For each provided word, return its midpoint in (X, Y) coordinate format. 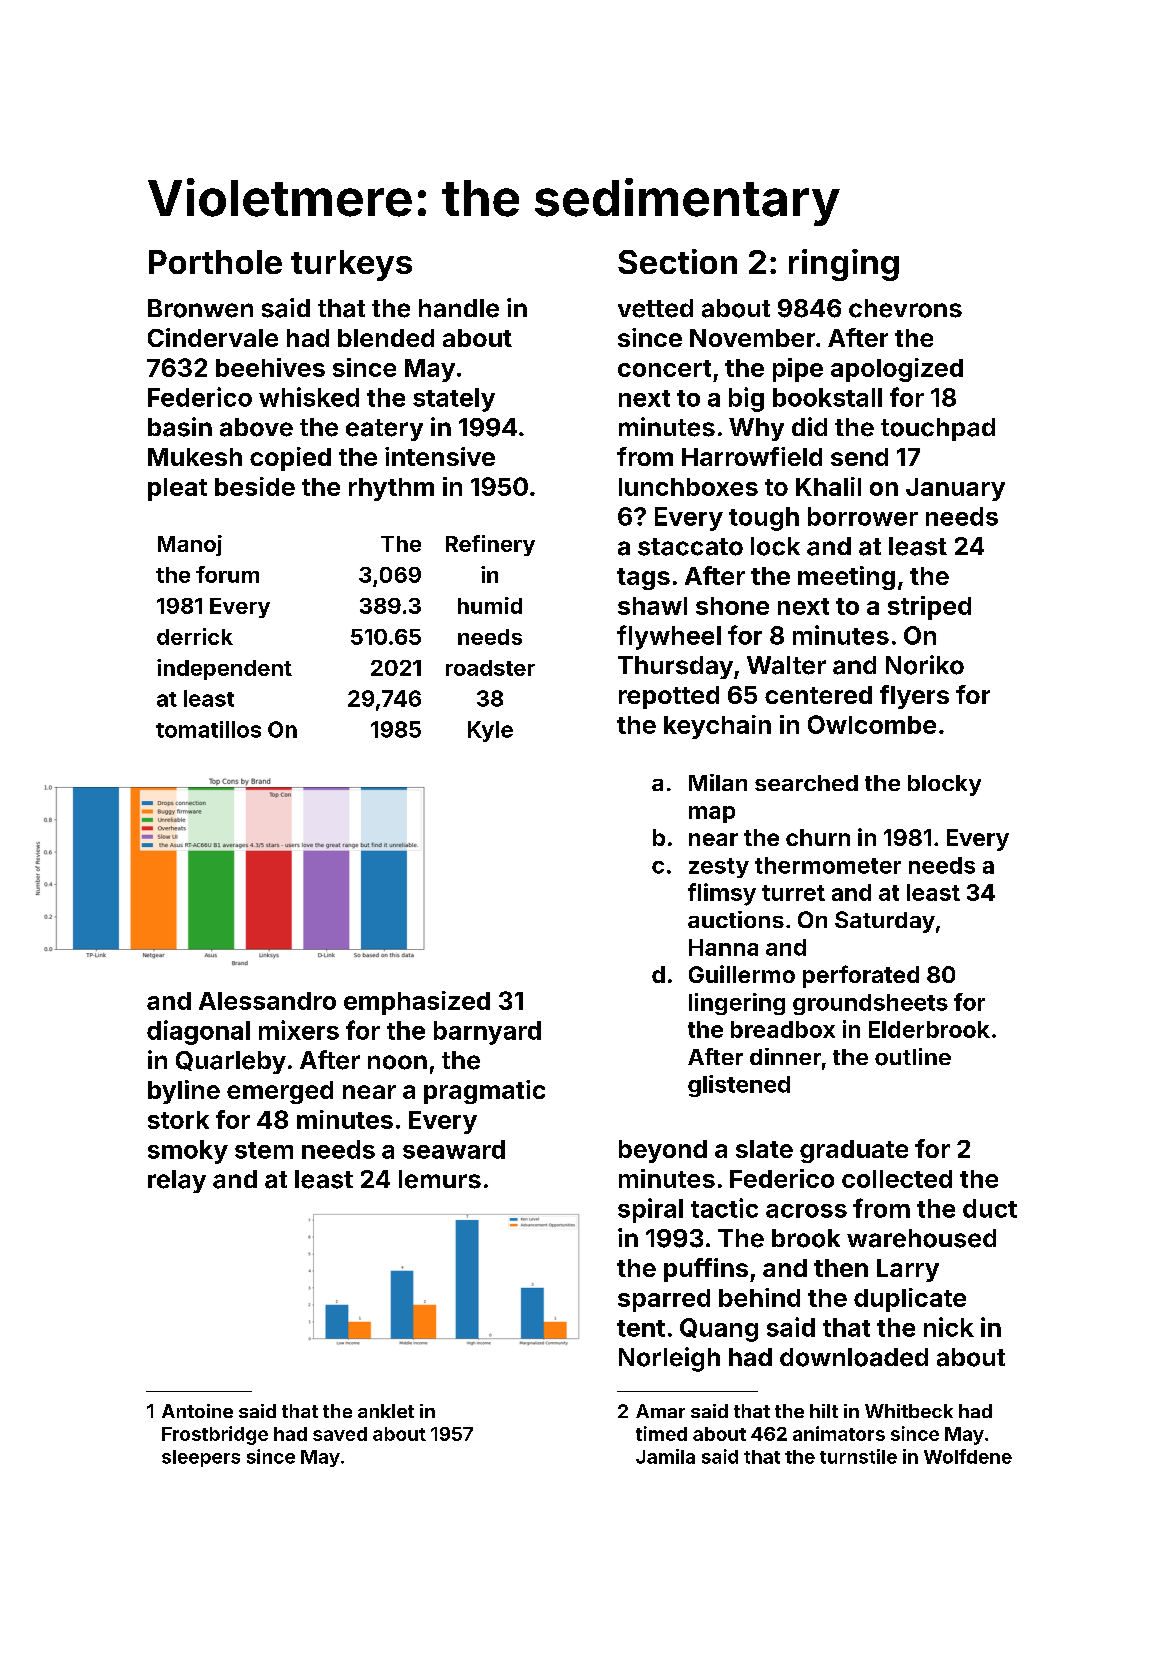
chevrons (905, 308)
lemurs (440, 1179)
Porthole (215, 262)
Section (677, 261)
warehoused (921, 1238)
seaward (454, 1149)
